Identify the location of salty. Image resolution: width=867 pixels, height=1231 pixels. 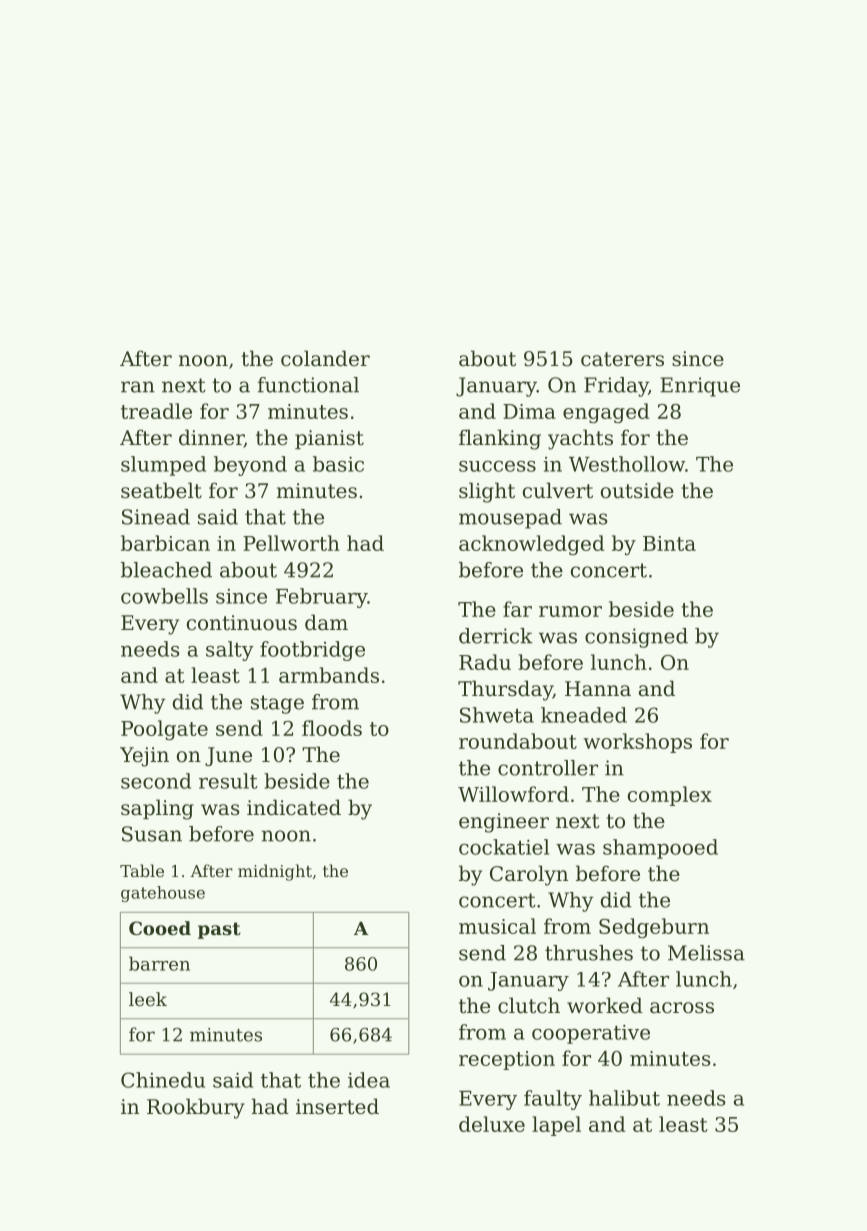
(230, 651).
